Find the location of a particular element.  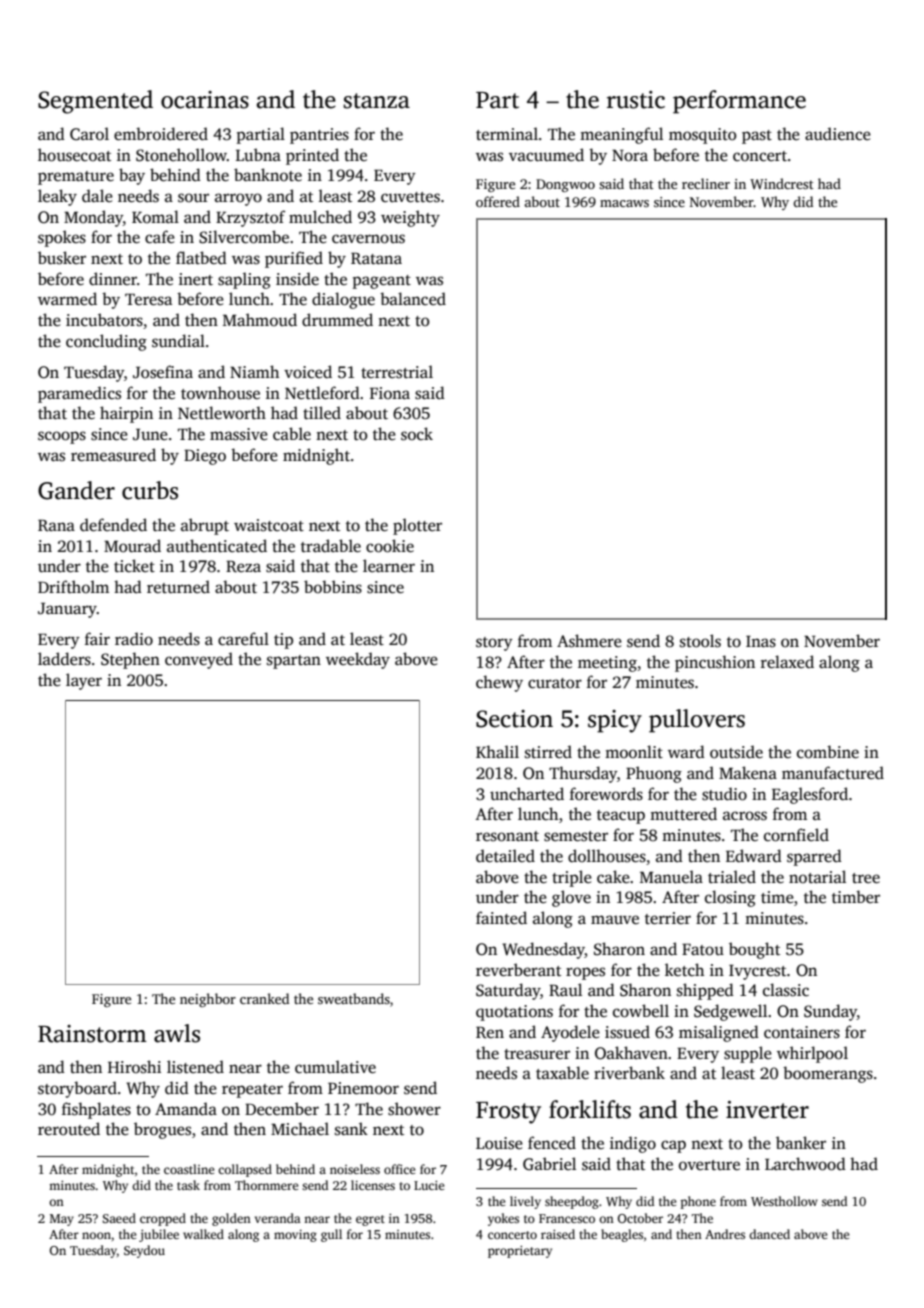

performance is located at coordinates (739, 102).
